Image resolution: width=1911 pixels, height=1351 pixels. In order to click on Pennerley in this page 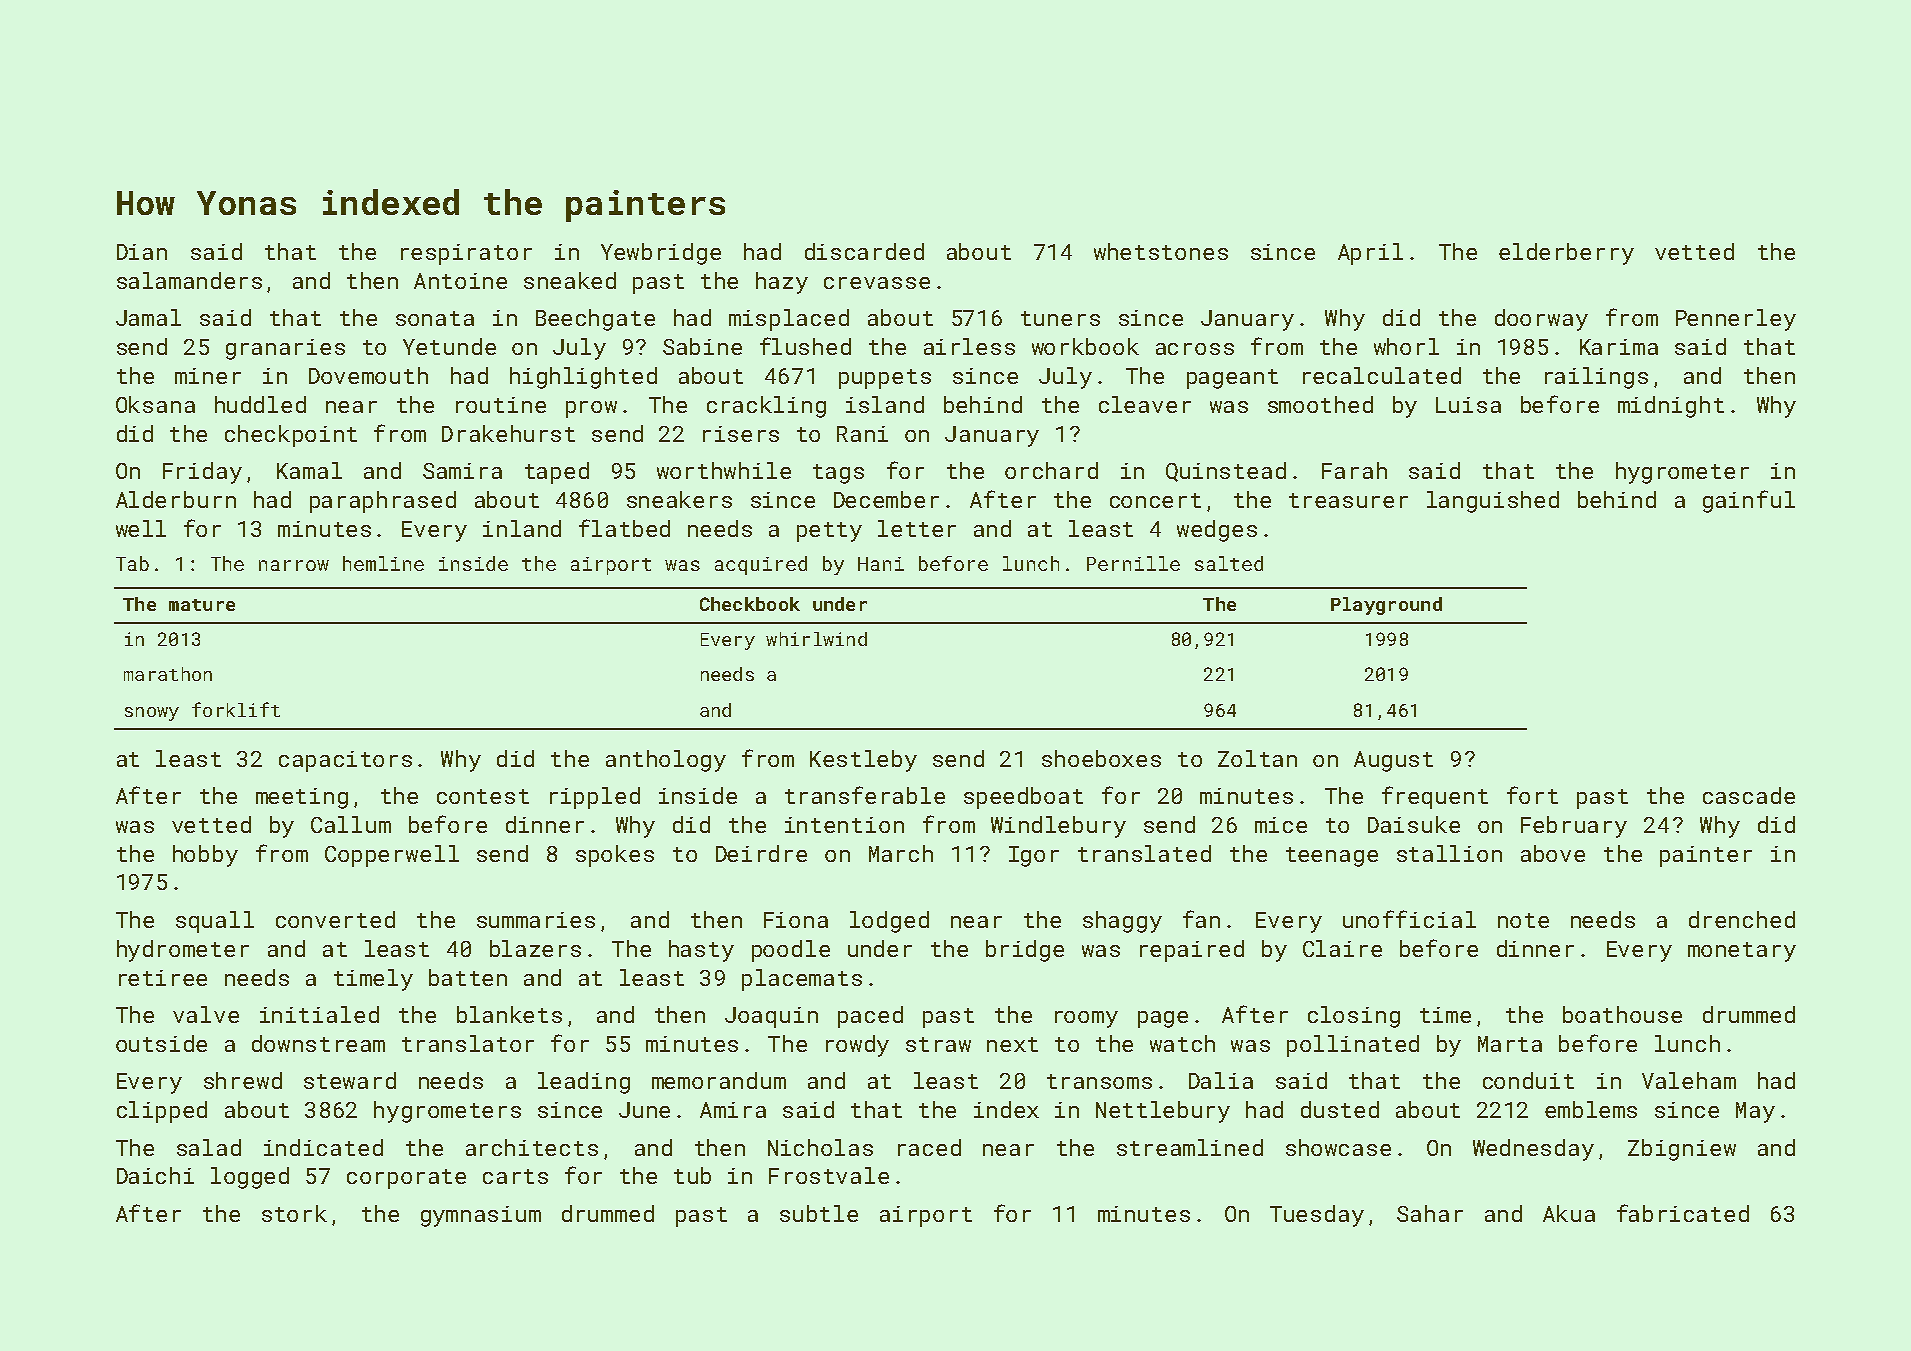, I will do `click(1736, 320)`.
